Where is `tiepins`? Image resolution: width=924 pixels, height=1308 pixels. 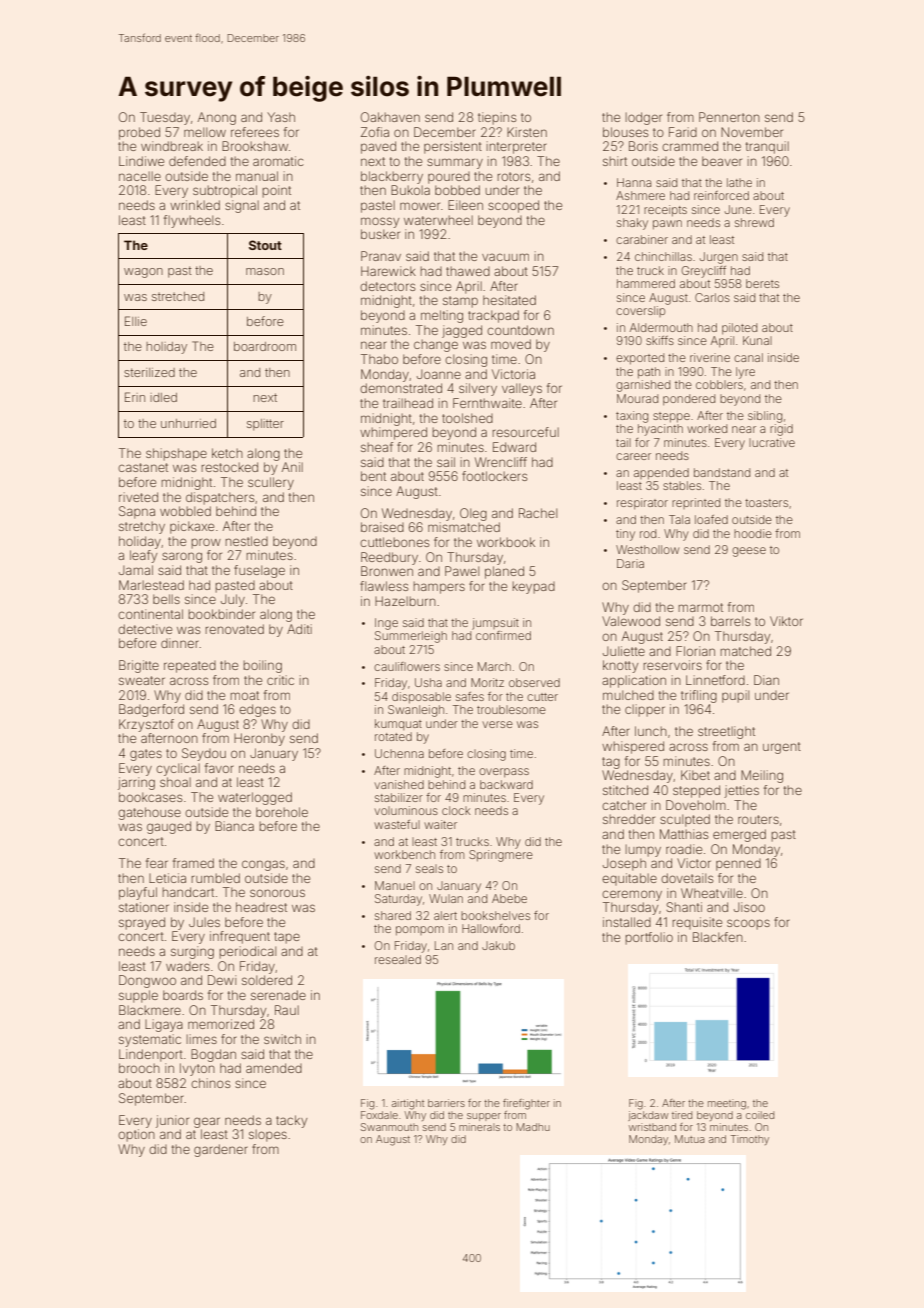 tiepins is located at coordinates (497, 118).
